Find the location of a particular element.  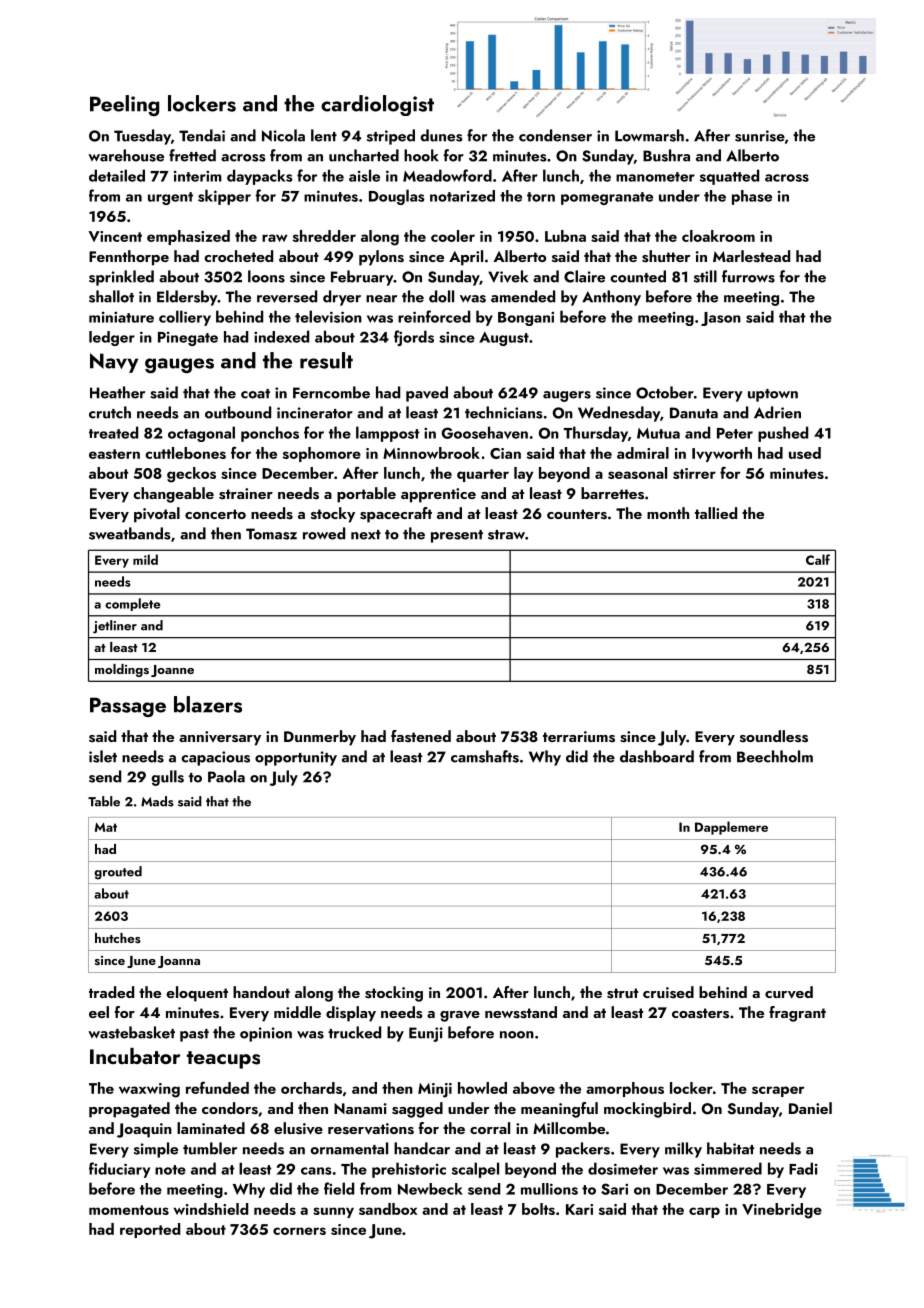

field is located at coordinates (339, 1188).
